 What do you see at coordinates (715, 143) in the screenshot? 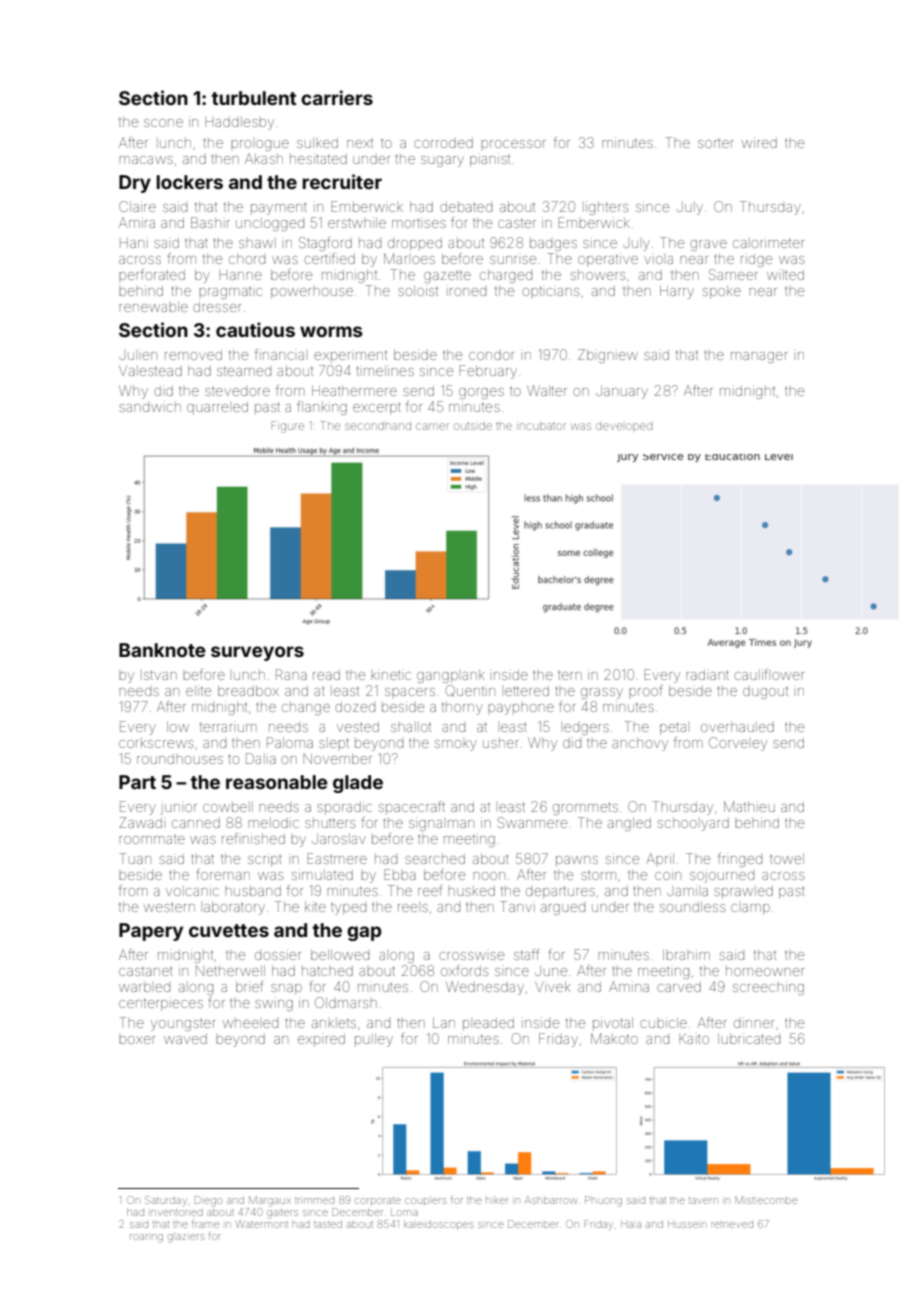
I see `sorter` at bounding box center [715, 143].
